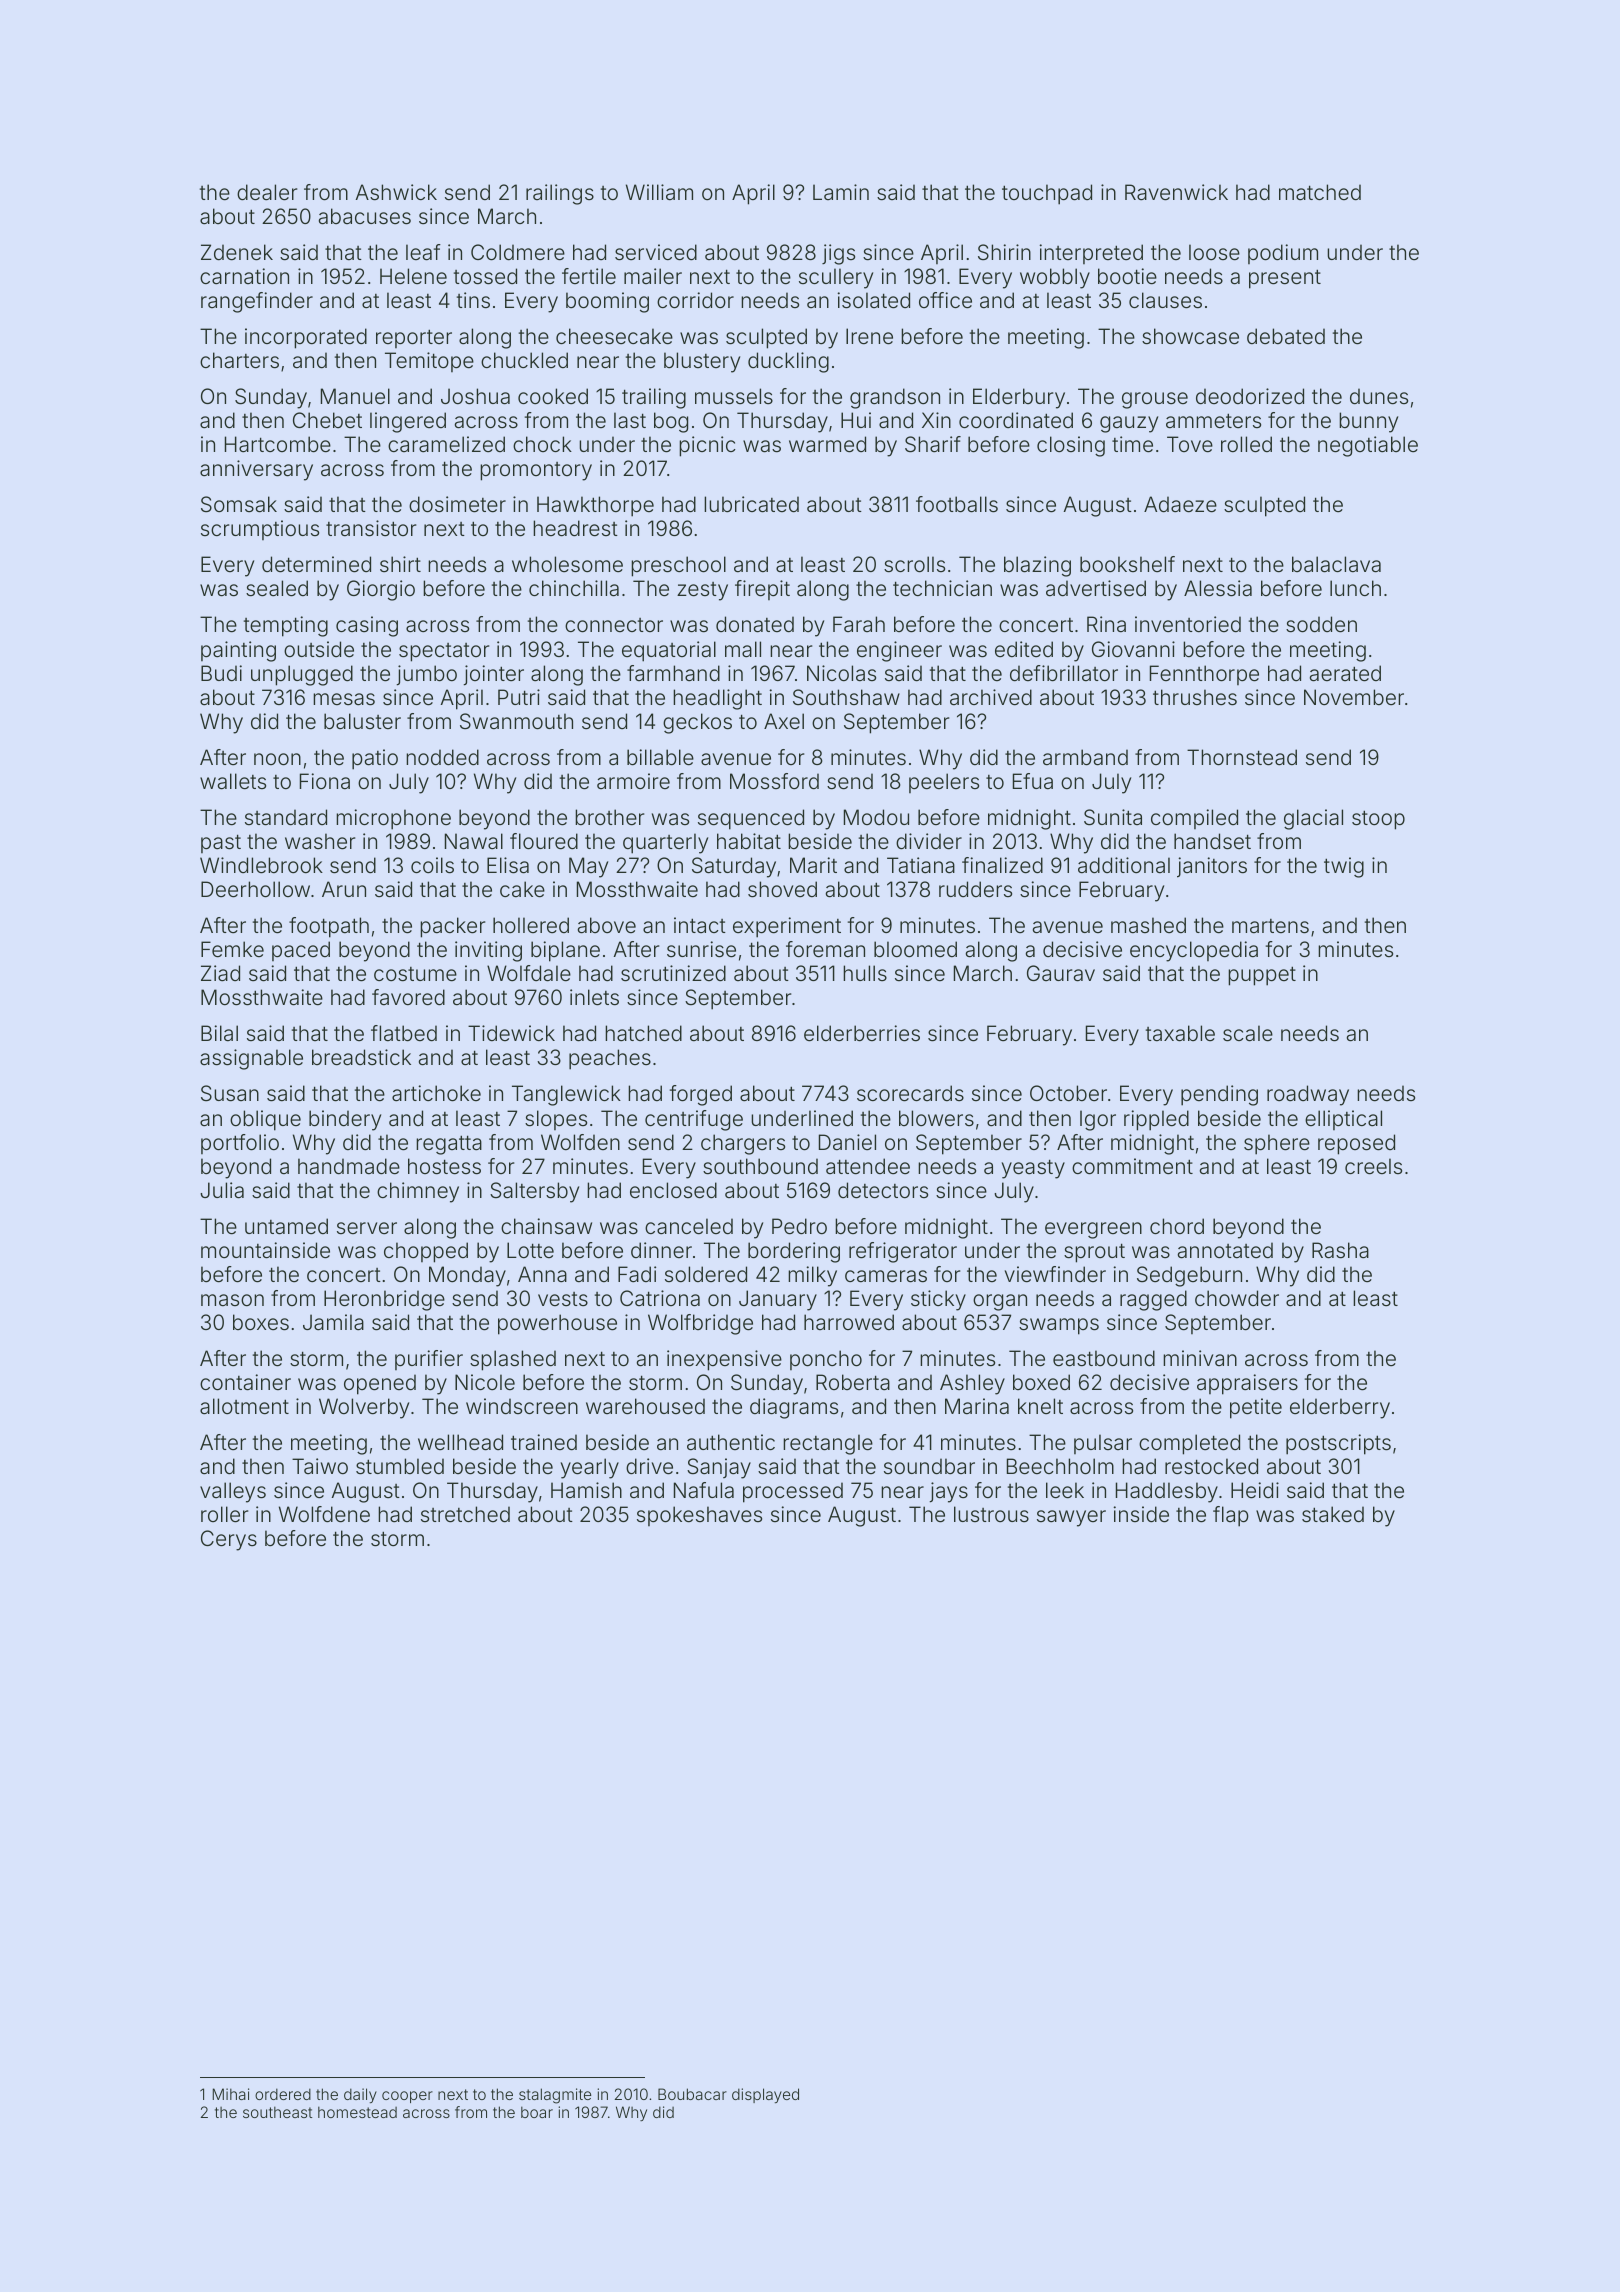  Describe the element at coordinates (903, 1252) in the document. I see `refrigerator` at that location.
